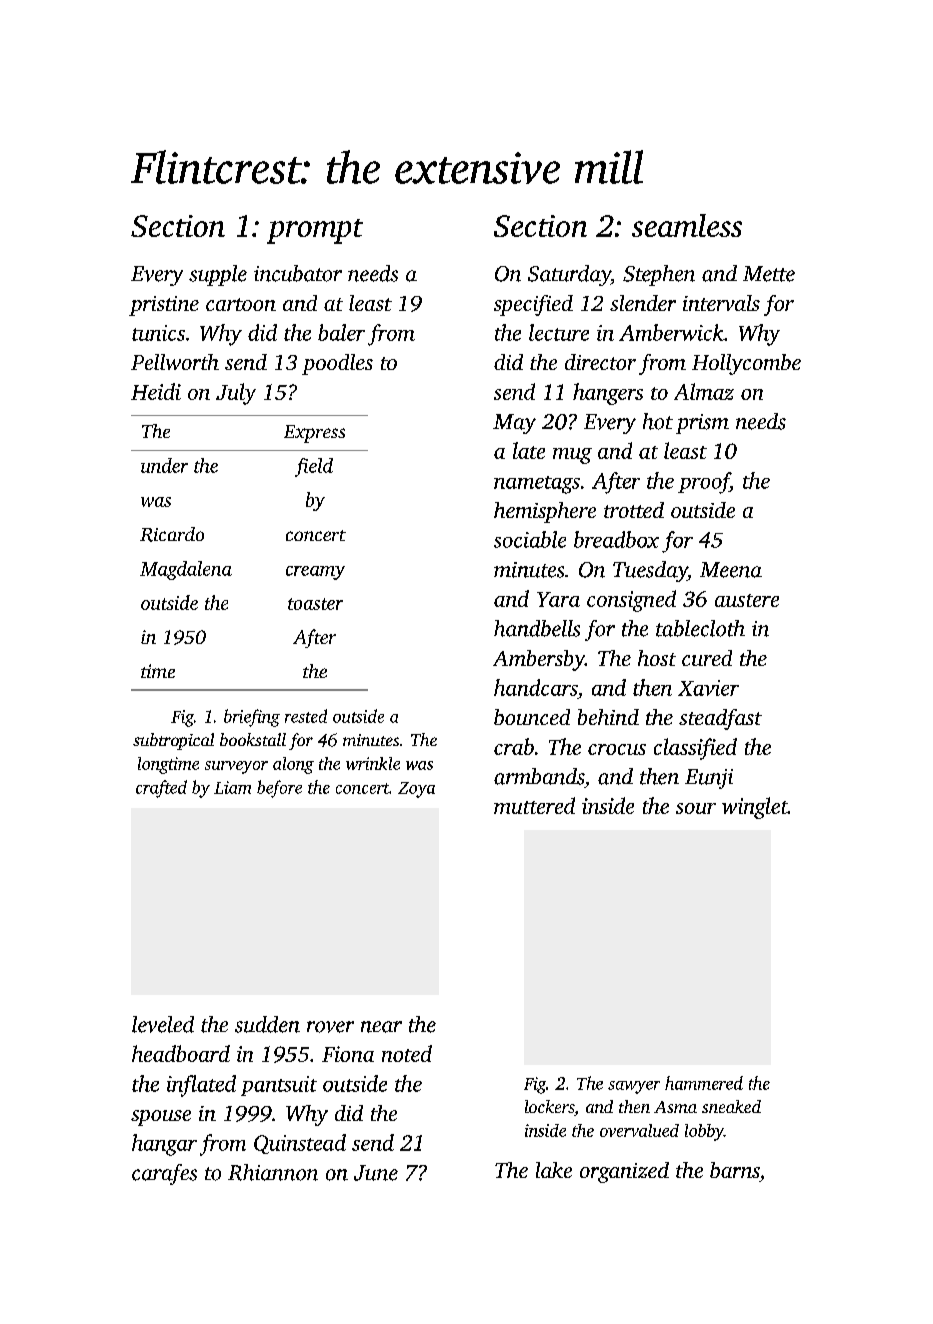 This screenshot has width=933, height=1324. I want to click on Heidi, so click(156, 391).
